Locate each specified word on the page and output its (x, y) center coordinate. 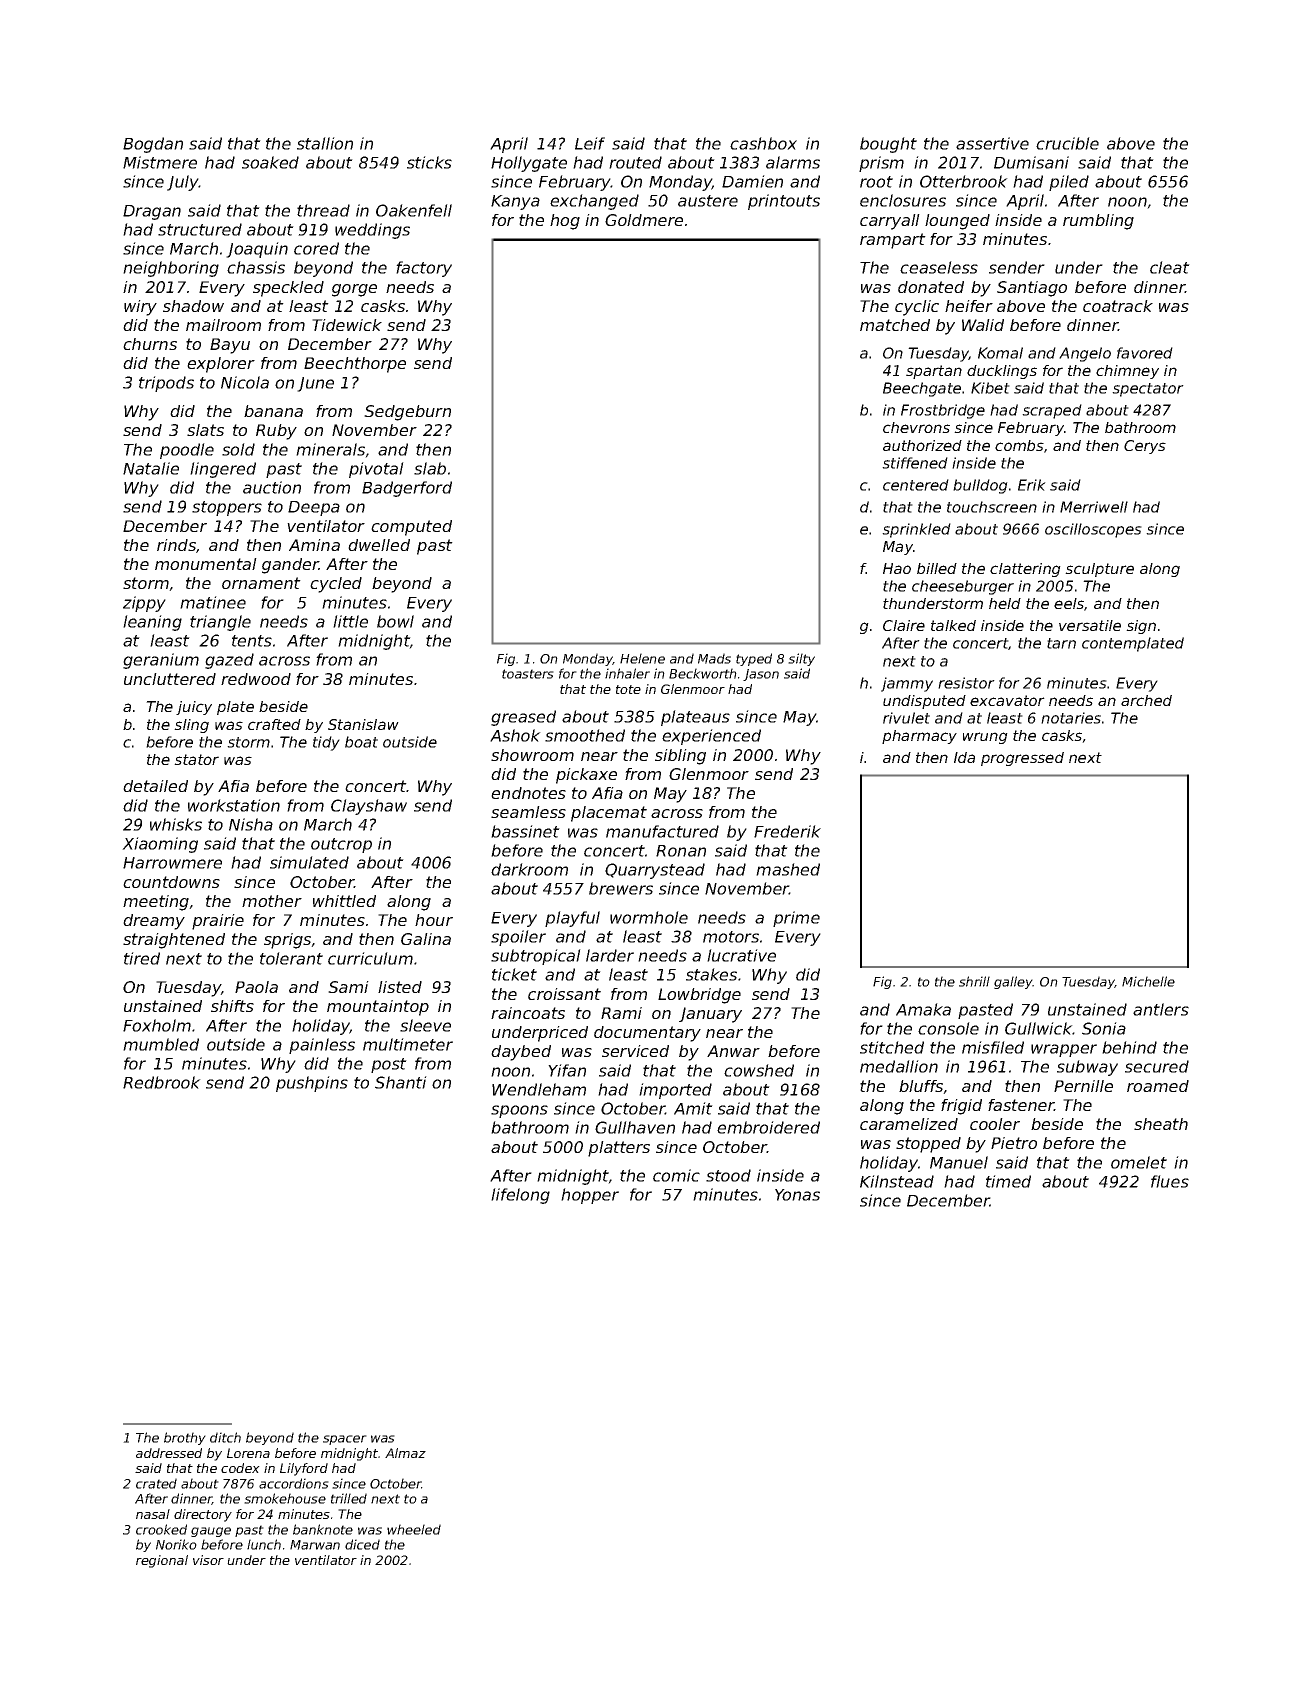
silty (801, 659)
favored (1145, 353)
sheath (1161, 1124)
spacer (345, 1440)
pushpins (312, 1084)
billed (937, 568)
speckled (288, 289)
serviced (635, 1051)
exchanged (594, 202)
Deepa (314, 508)
